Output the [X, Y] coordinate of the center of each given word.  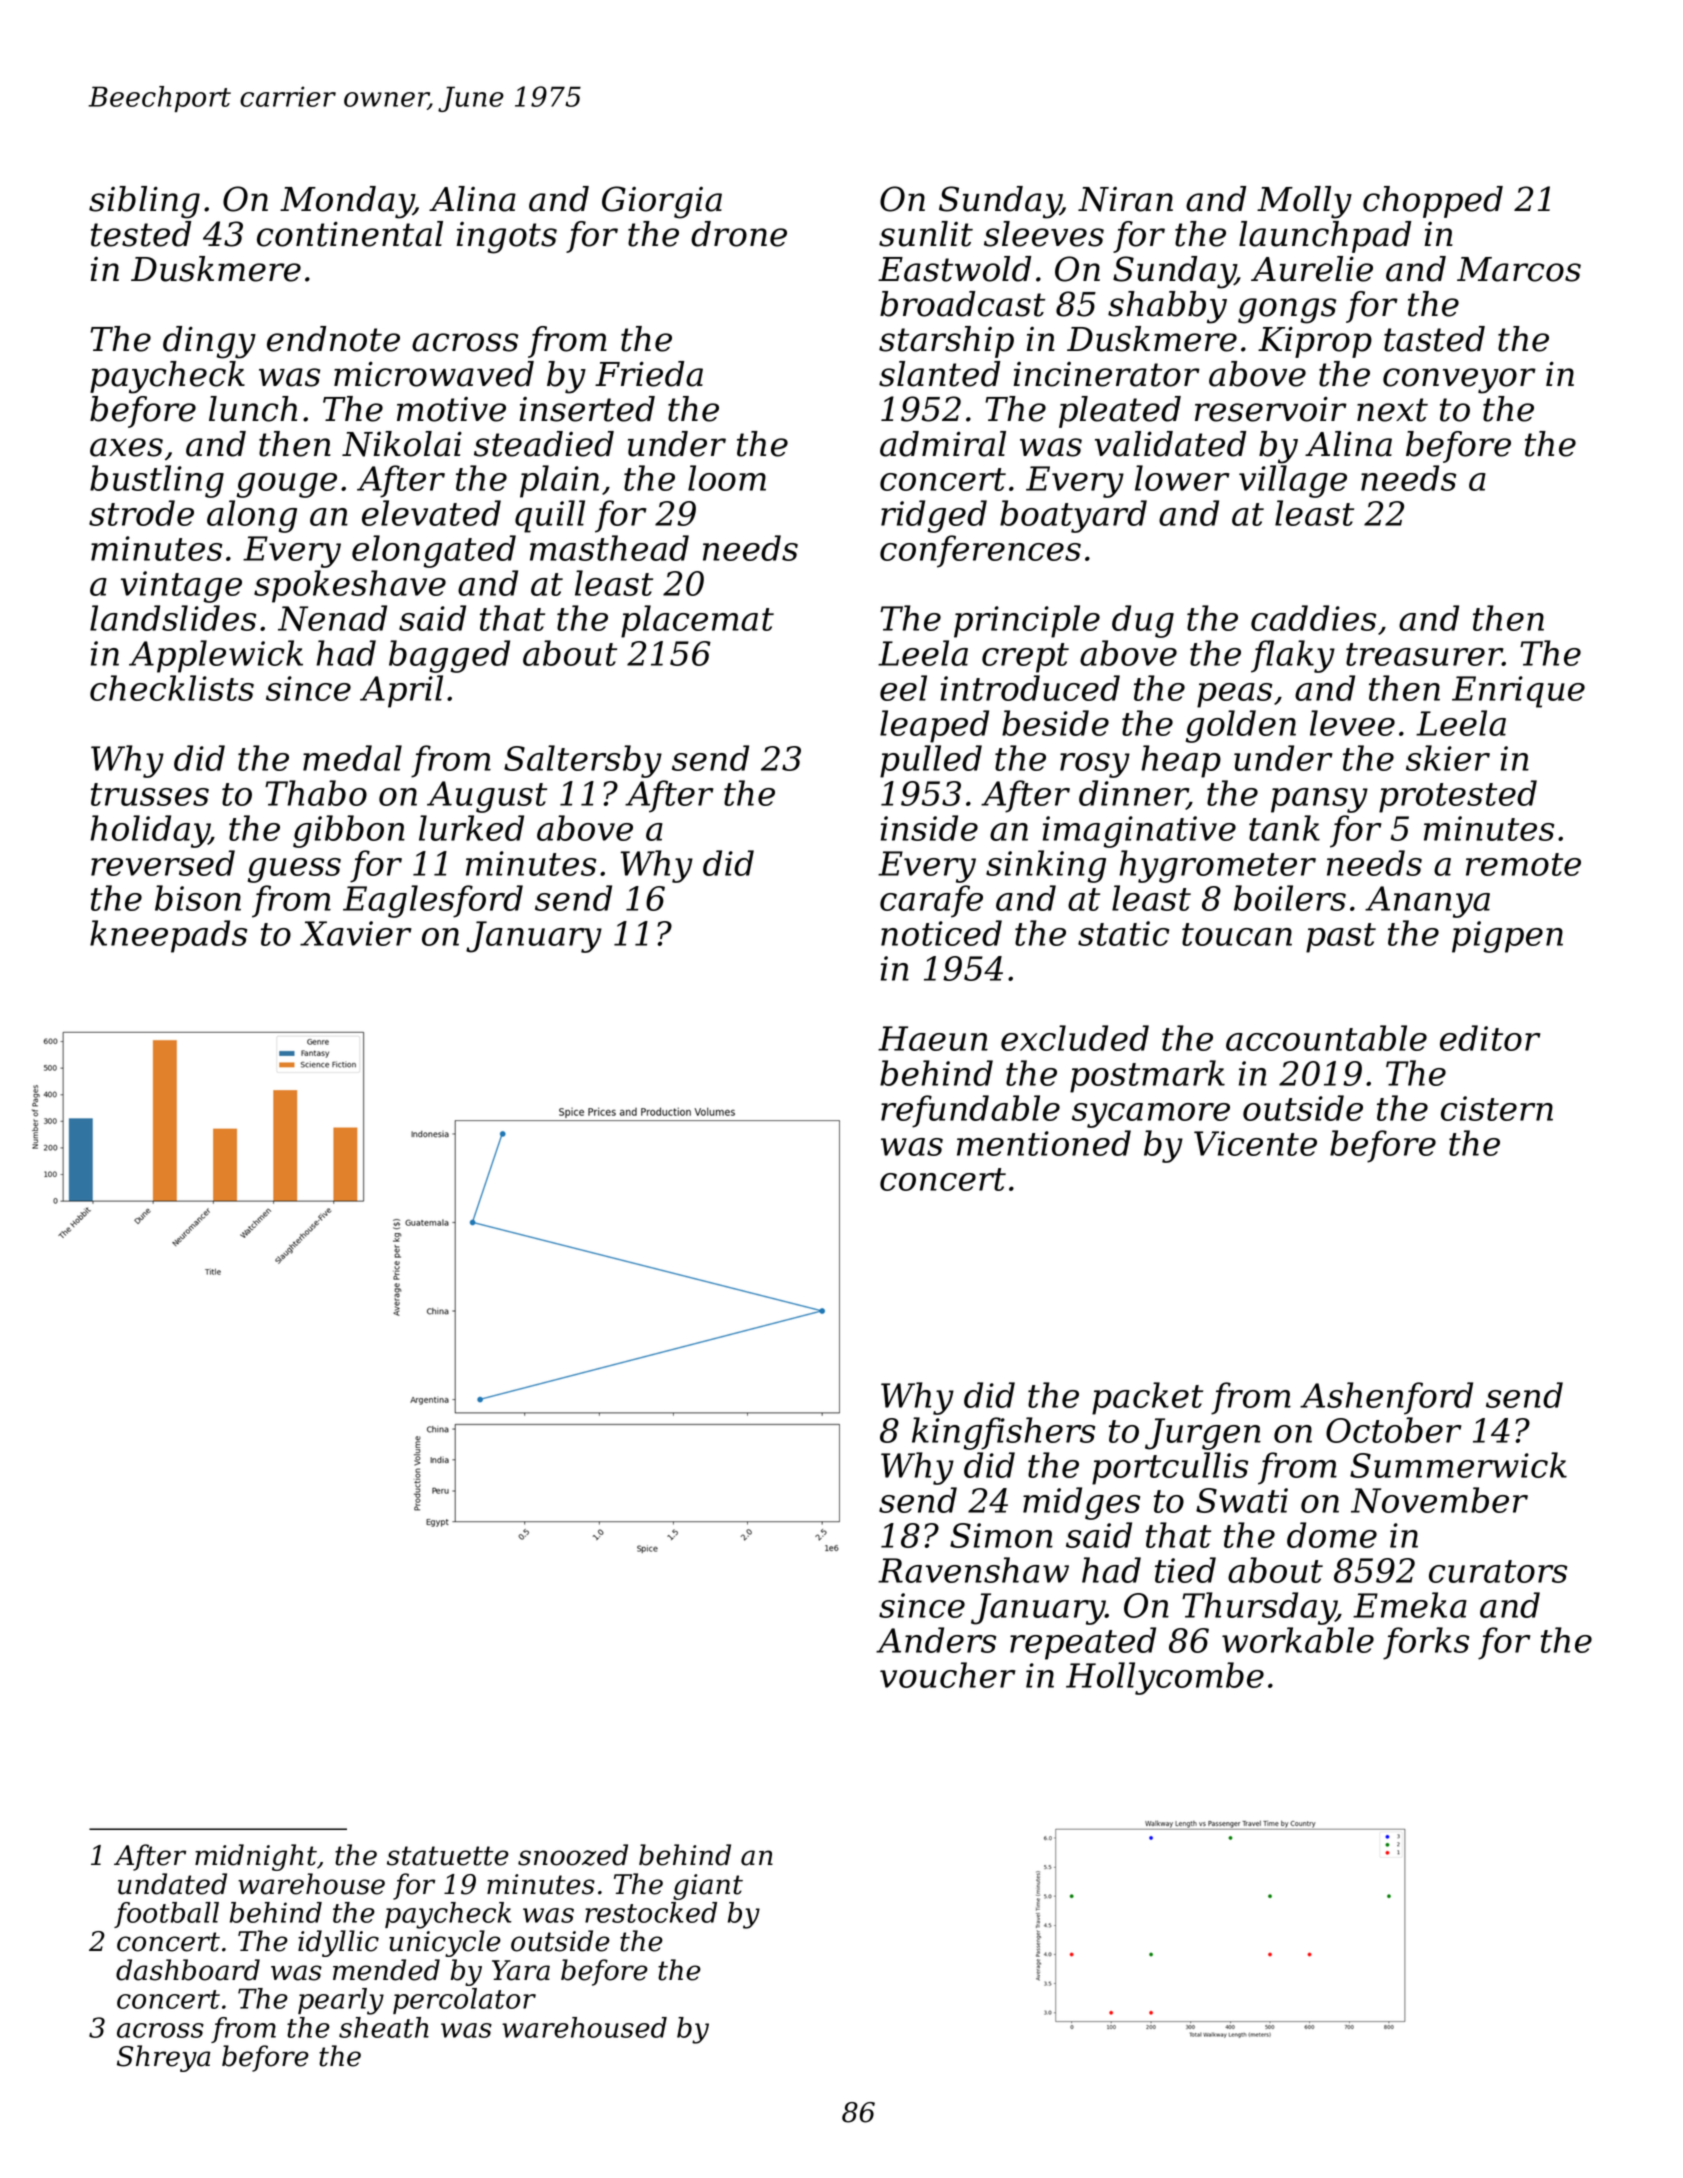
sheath [384, 2027]
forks [1426, 1643]
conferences [980, 551]
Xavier [355, 933]
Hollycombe [1165, 1678]
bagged [449, 656]
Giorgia [662, 202]
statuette [448, 1856]
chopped [1433, 202]
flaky [1293, 656]
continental [350, 234]
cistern [1497, 1108]
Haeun [933, 1038]
